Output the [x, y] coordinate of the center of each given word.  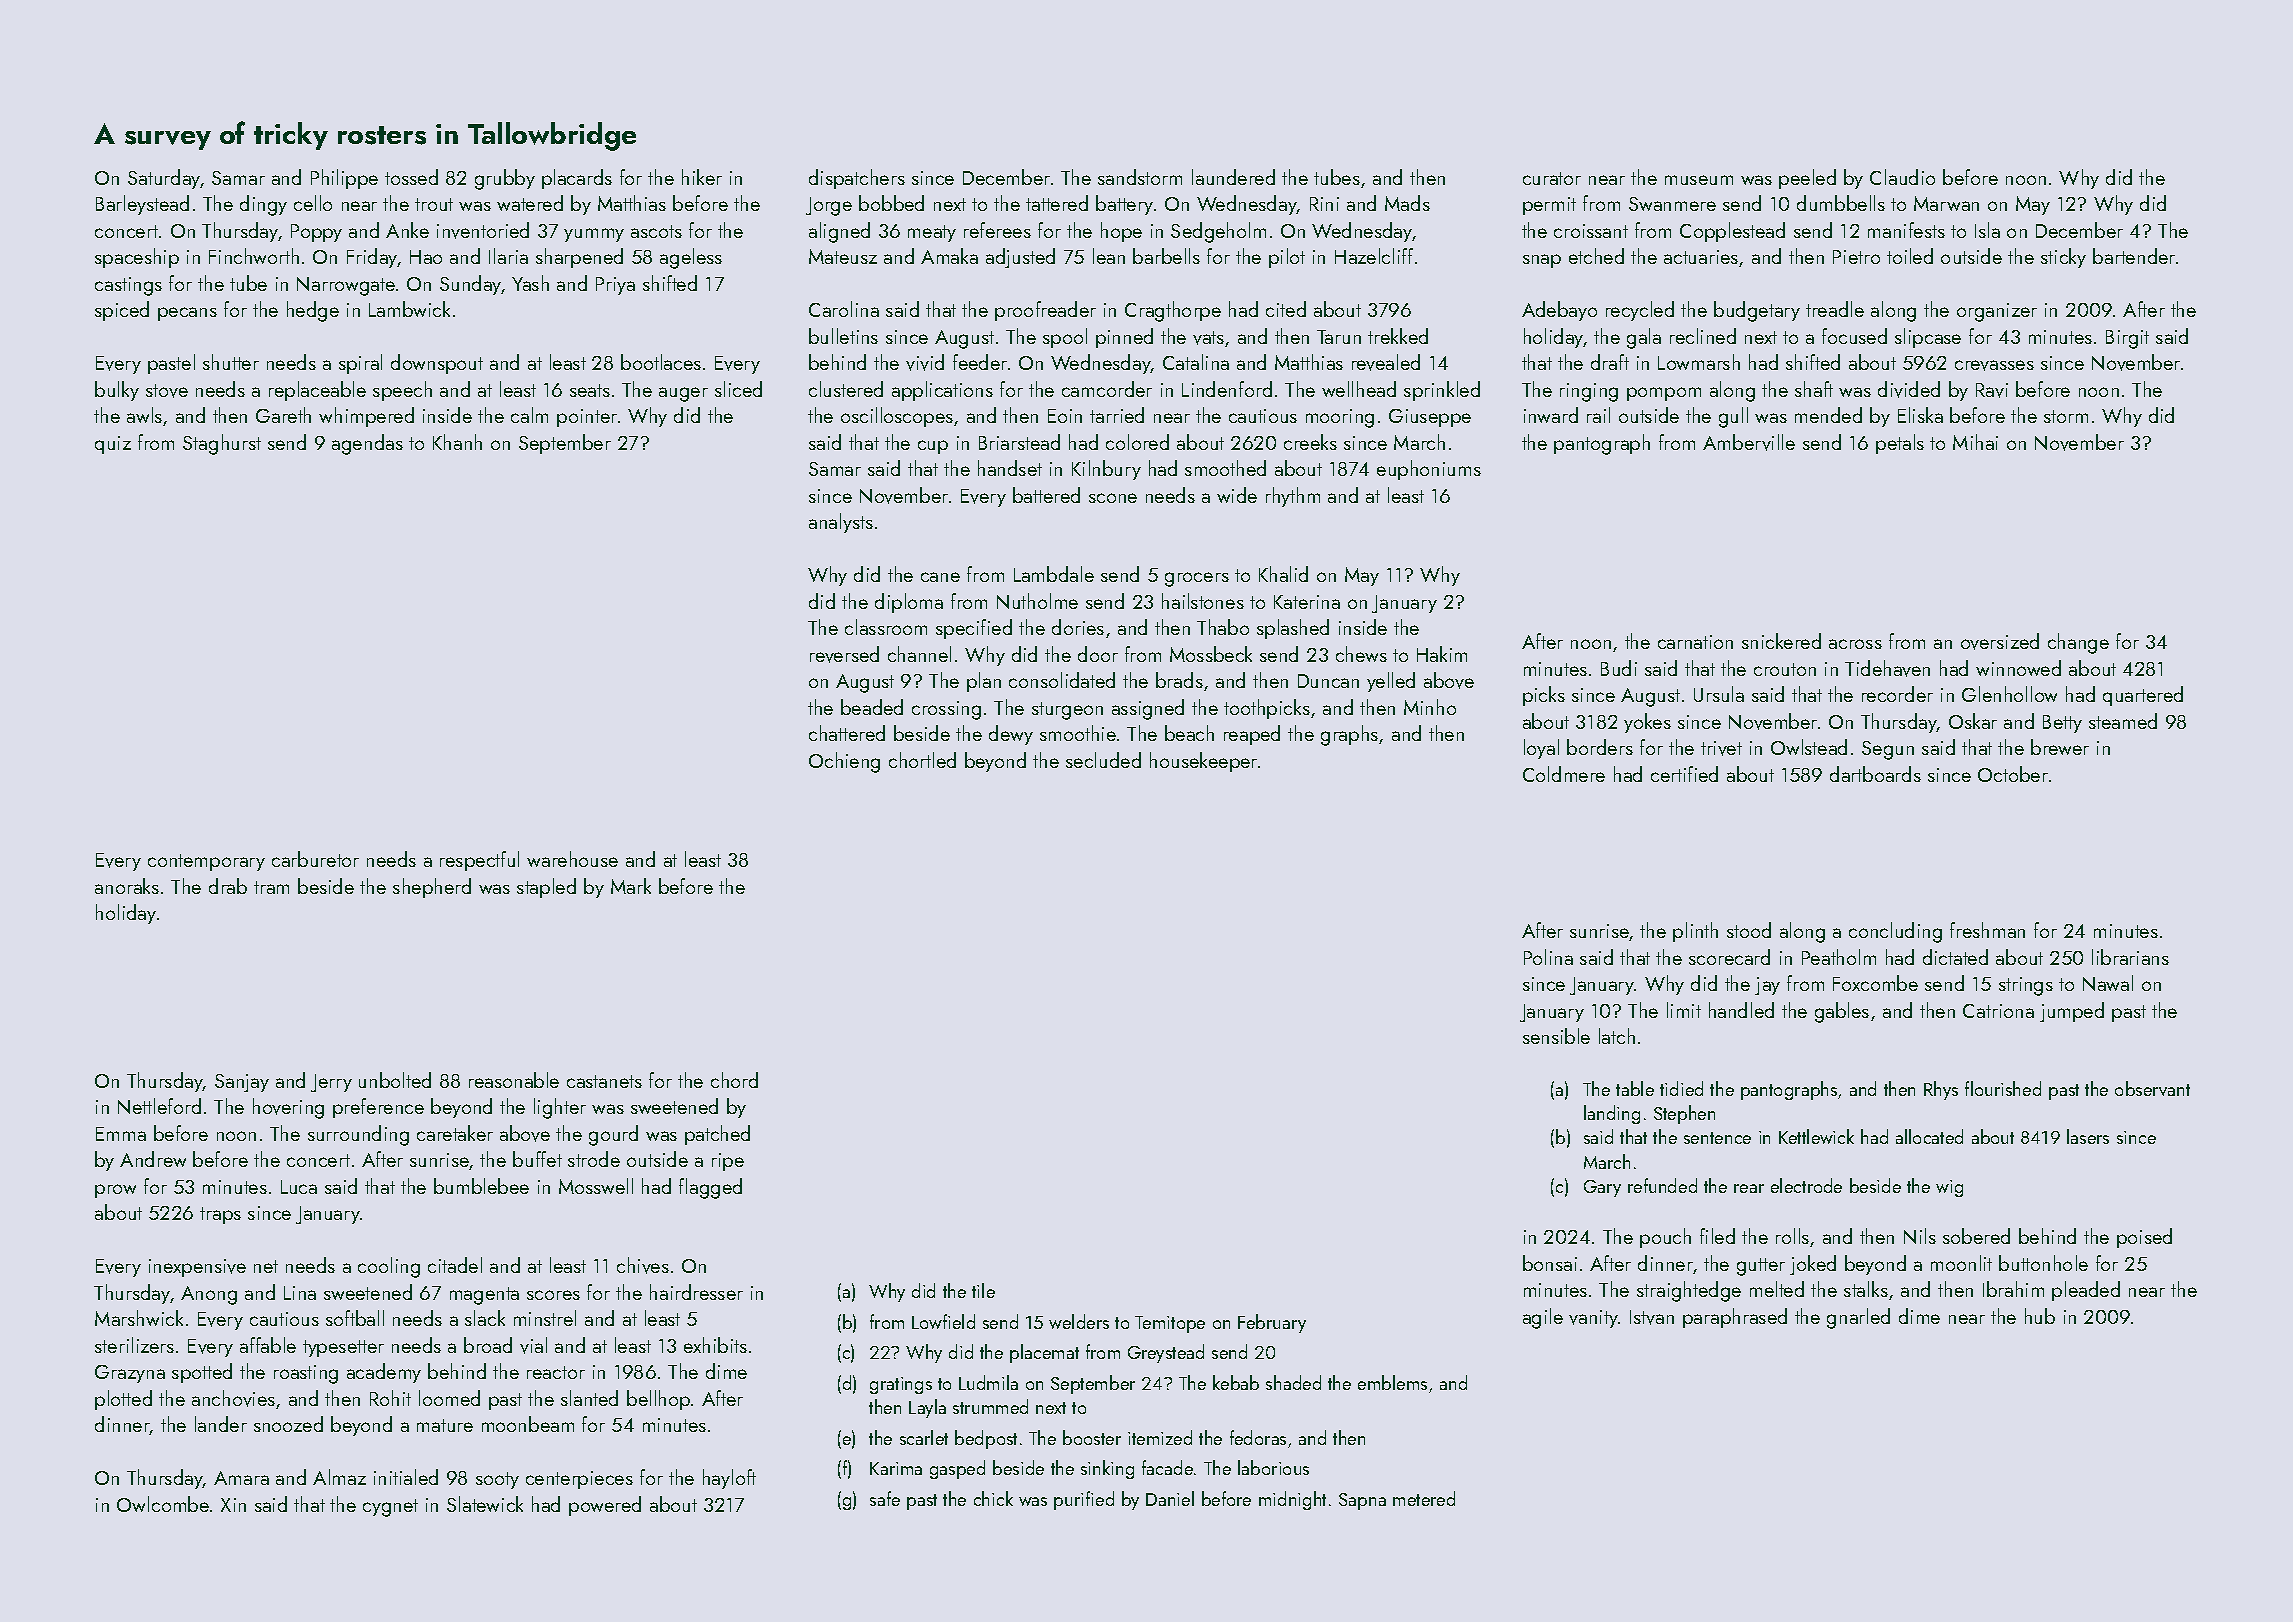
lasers [2088, 1136]
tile [983, 1290]
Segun [1888, 750]
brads [1179, 680]
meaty [932, 233]
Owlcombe [163, 1504]
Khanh [457, 442]
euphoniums [1429, 470]
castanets [604, 1081]
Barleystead [142, 205]
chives [643, 1265]
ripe [728, 1162]
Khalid [1283, 574]
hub [2040, 1316]
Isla [1987, 230]
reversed [844, 654]
